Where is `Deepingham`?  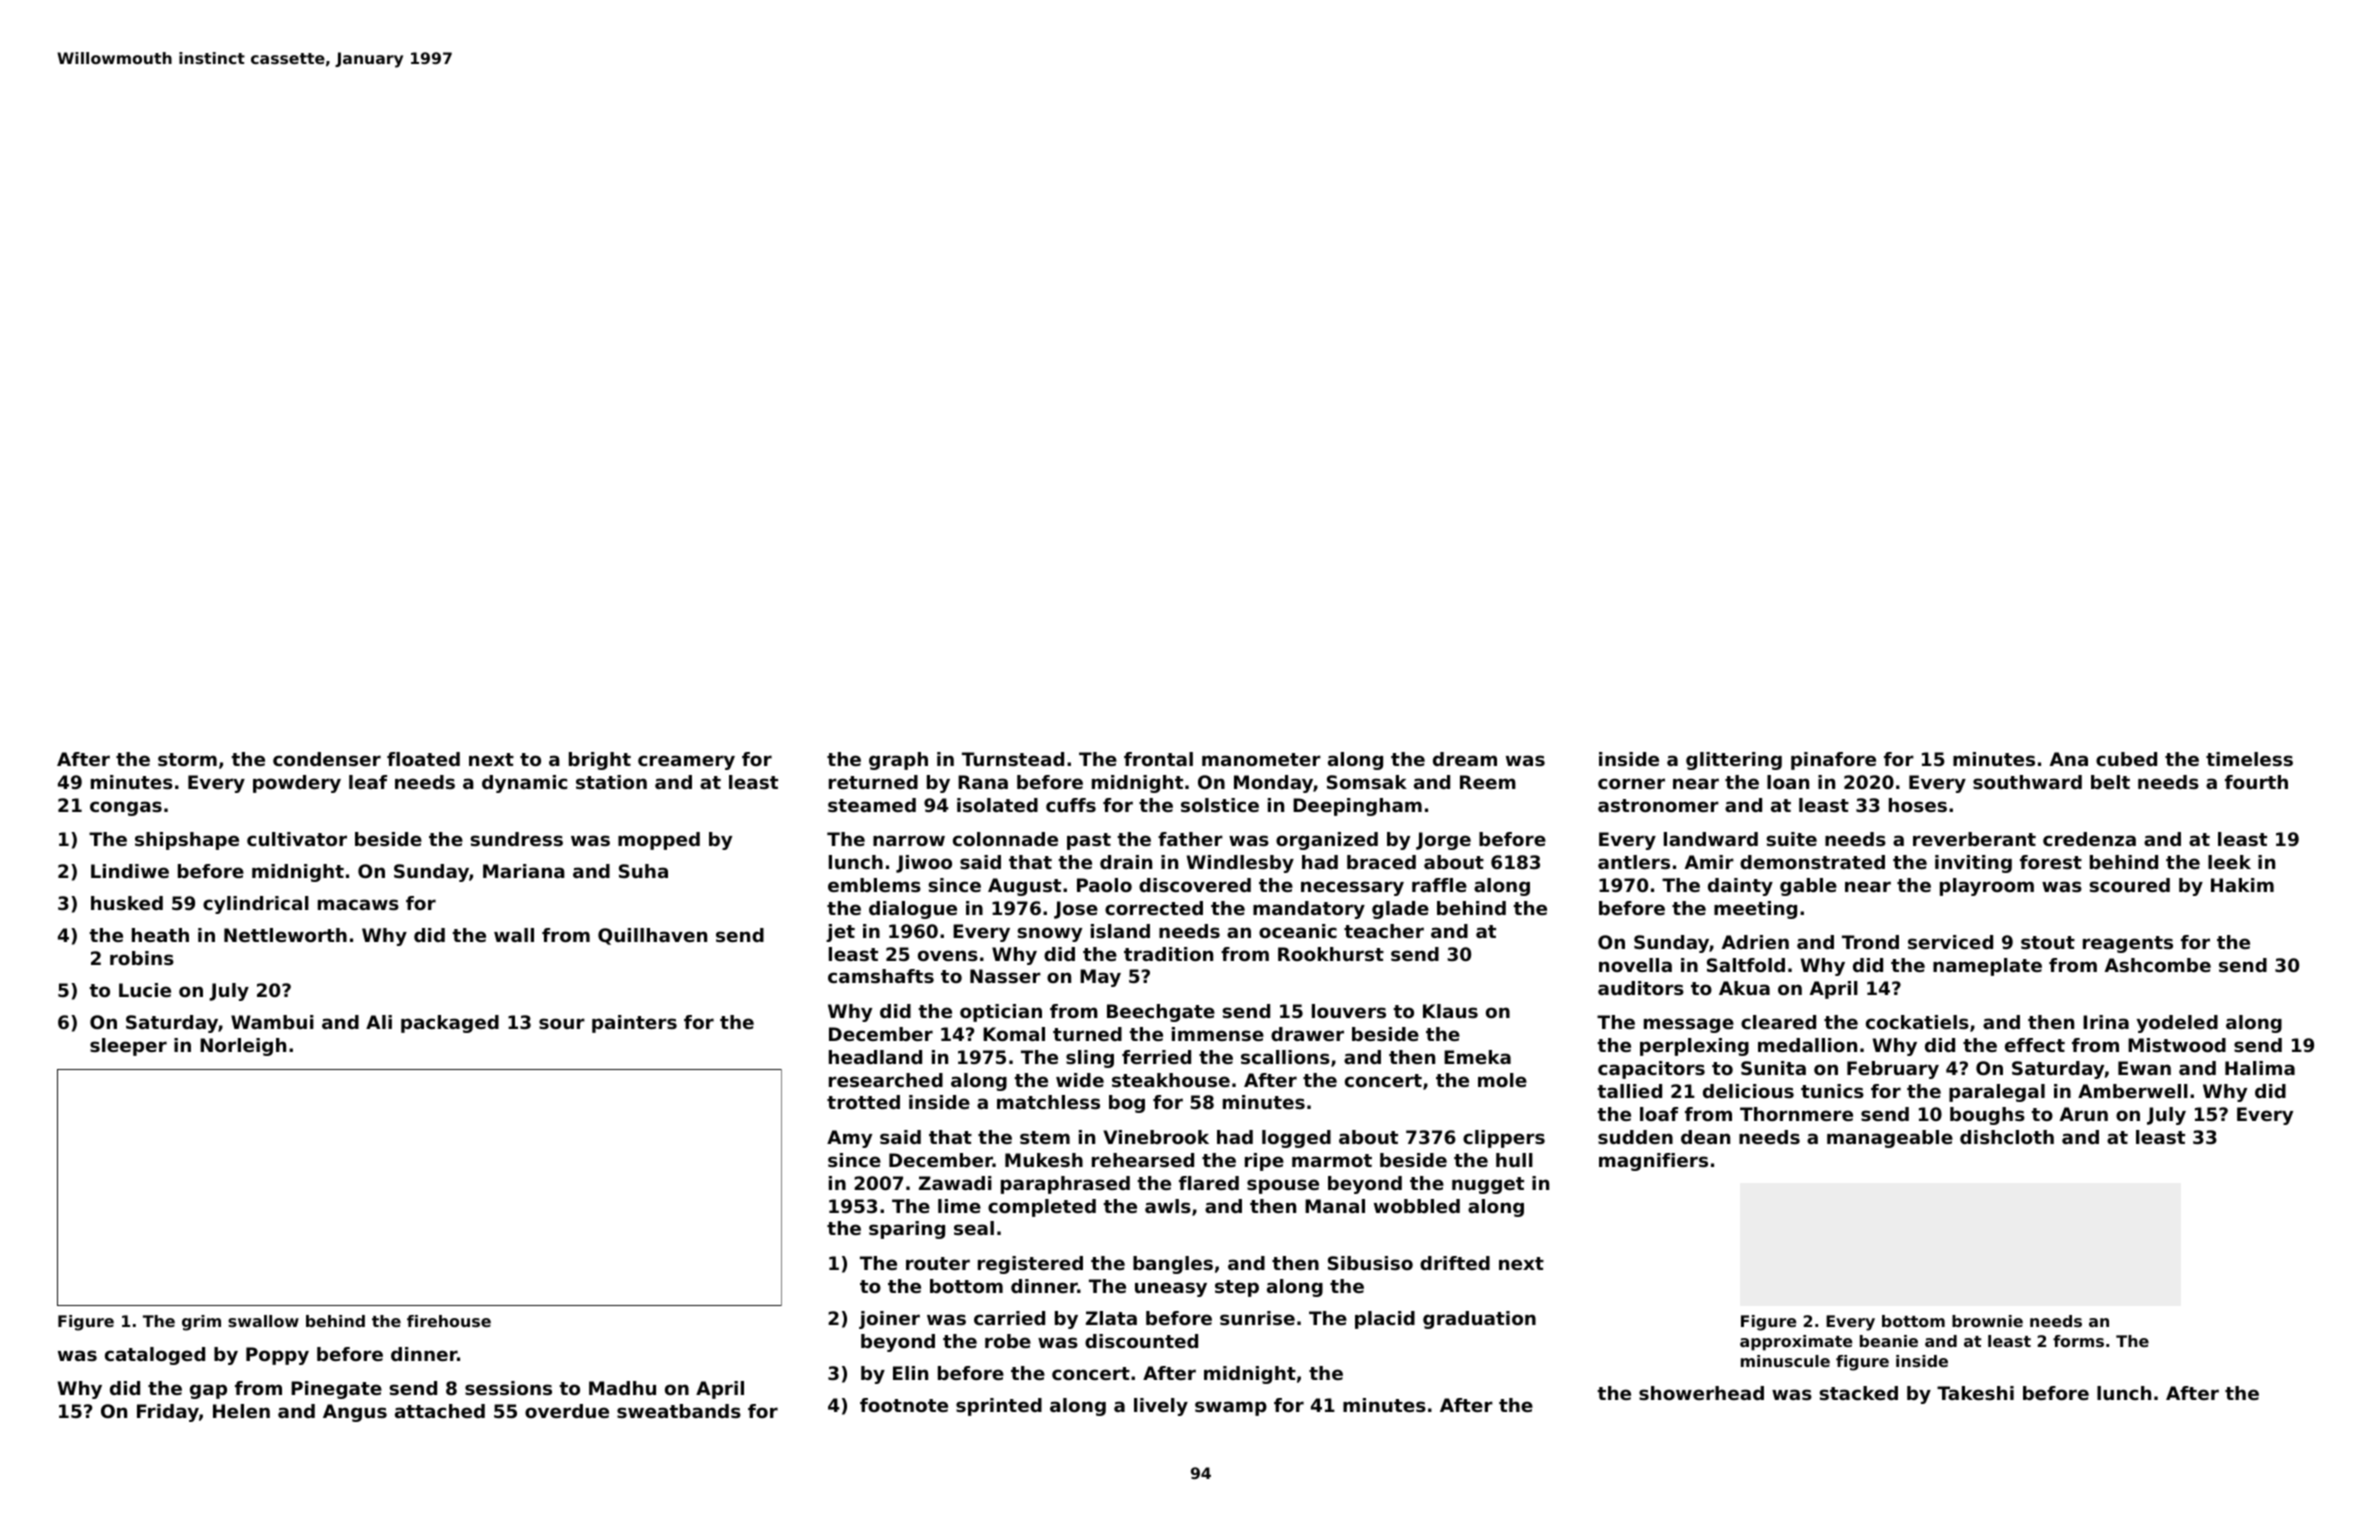 Deepingham is located at coordinates (1357, 807).
